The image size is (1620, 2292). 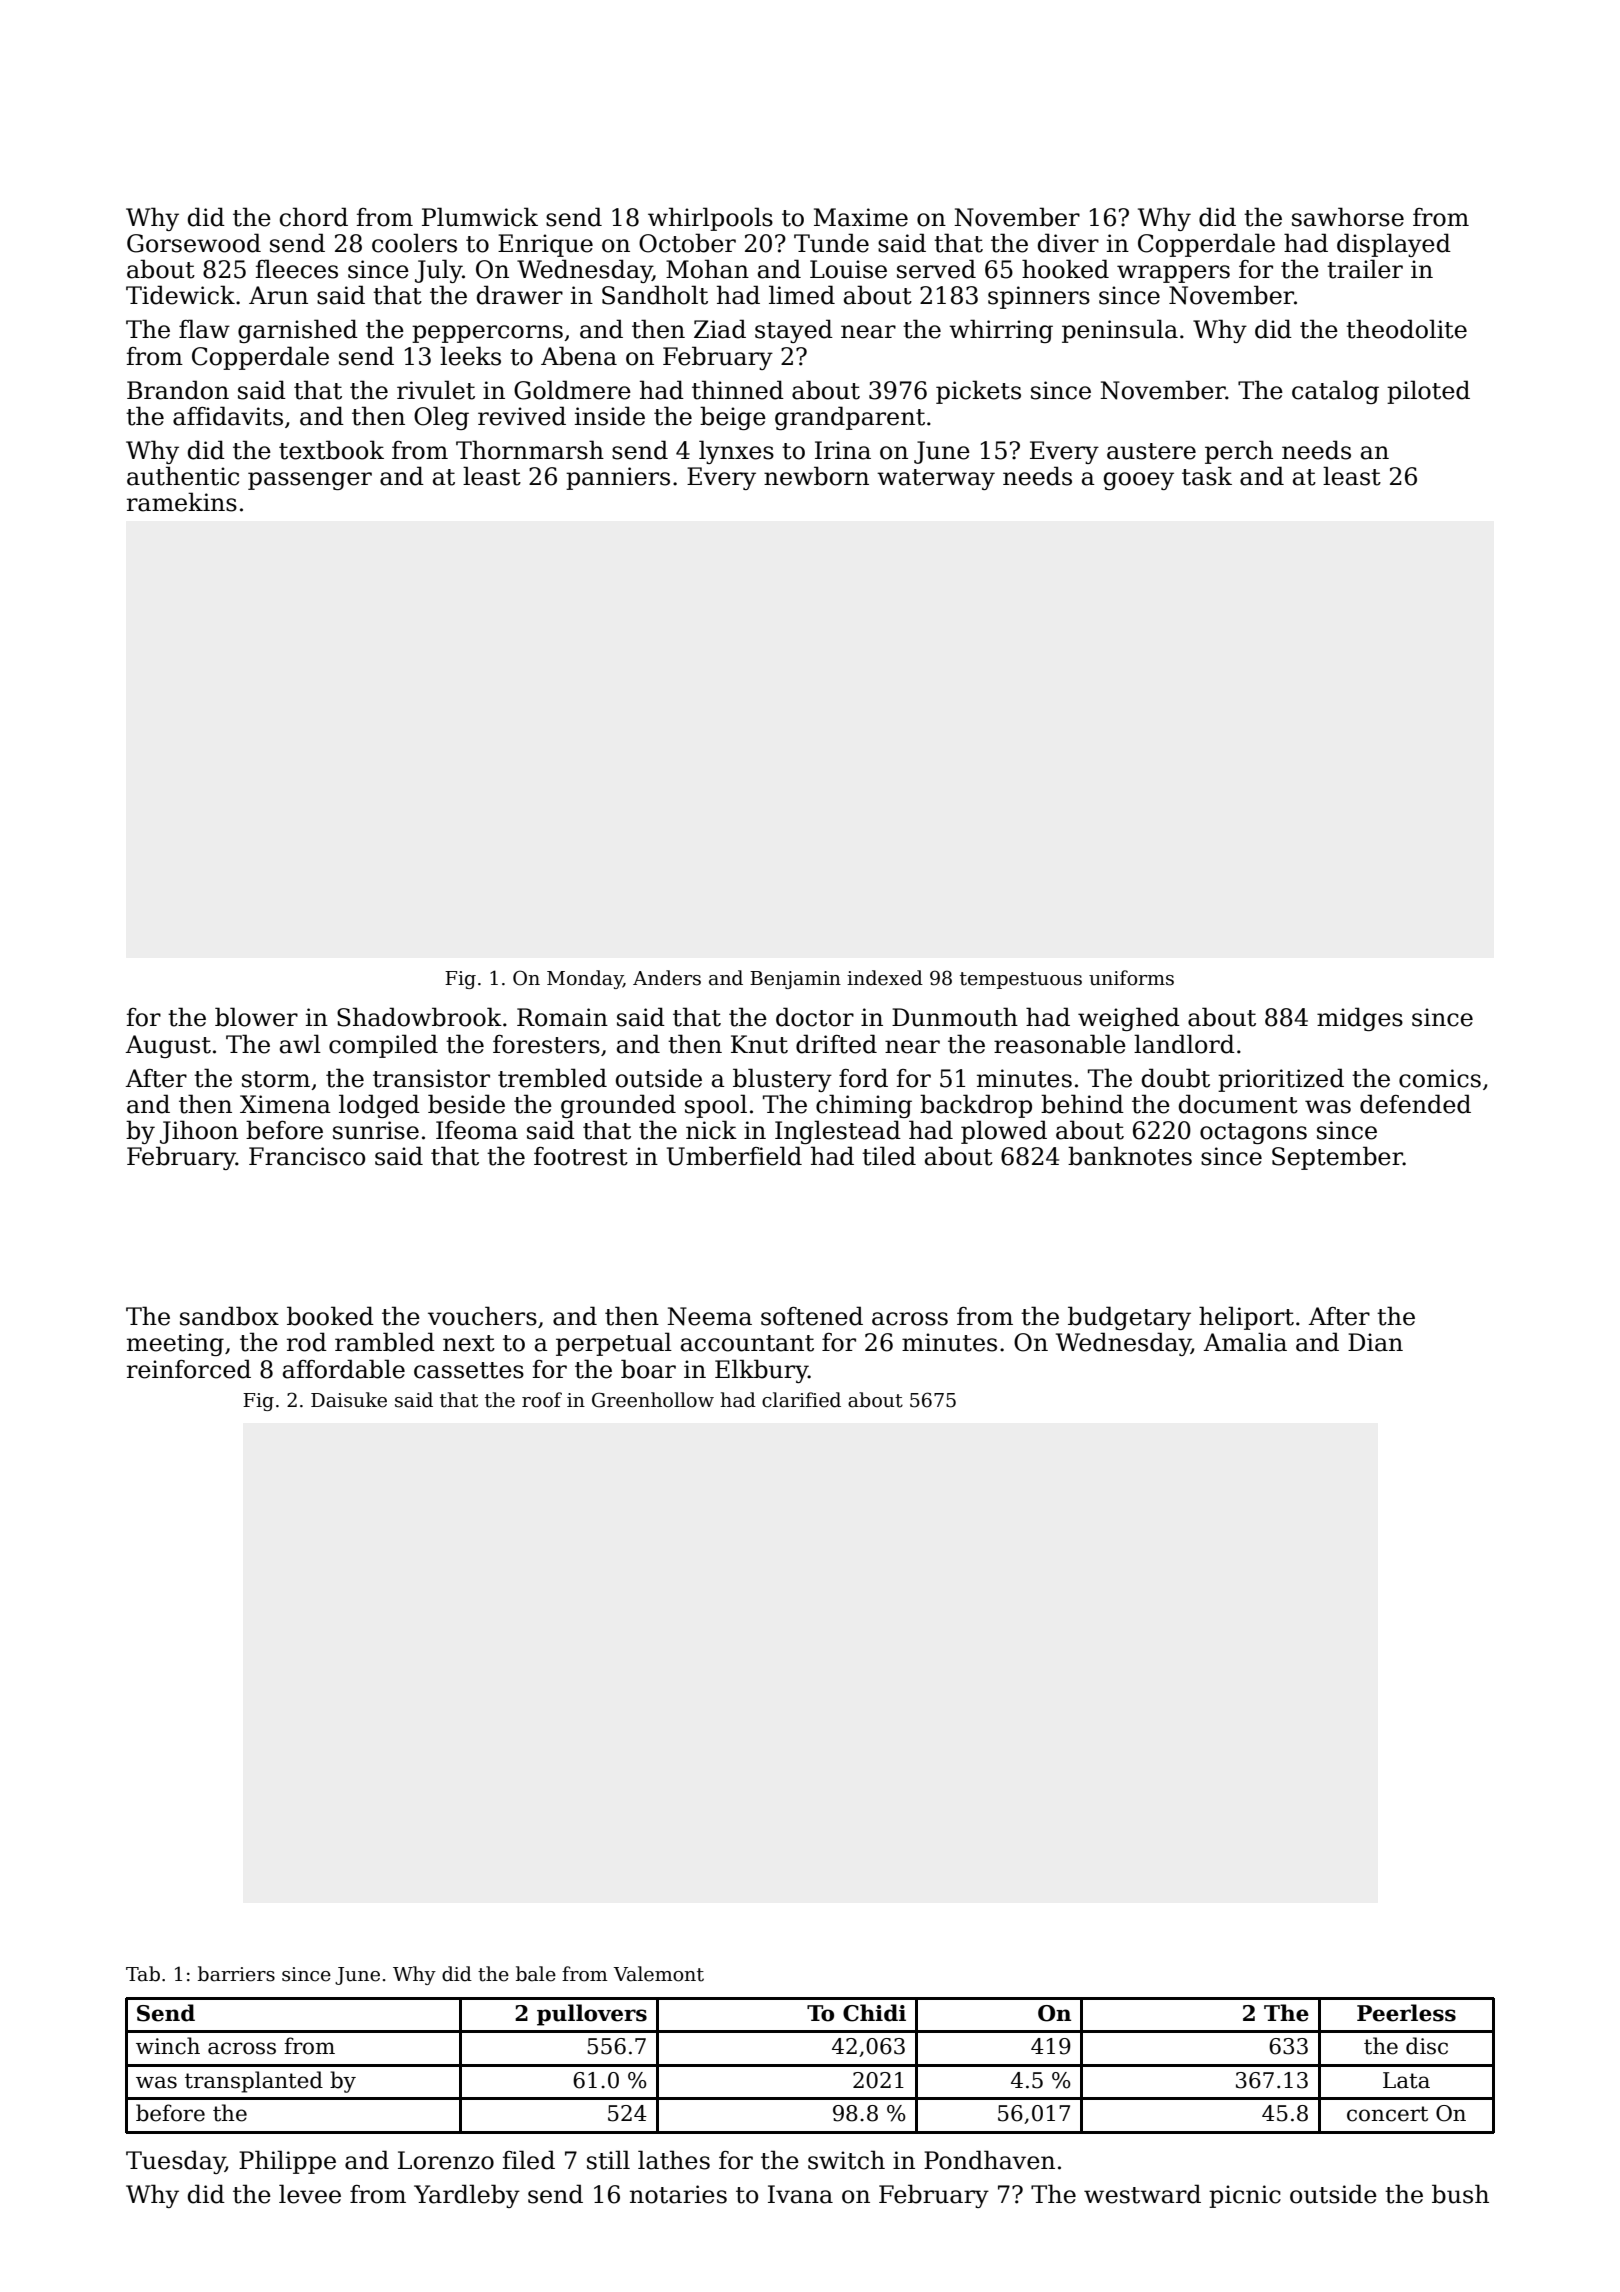 What do you see at coordinates (530, 450) in the page?
I see `Thornmarsh` at bounding box center [530, 450].
